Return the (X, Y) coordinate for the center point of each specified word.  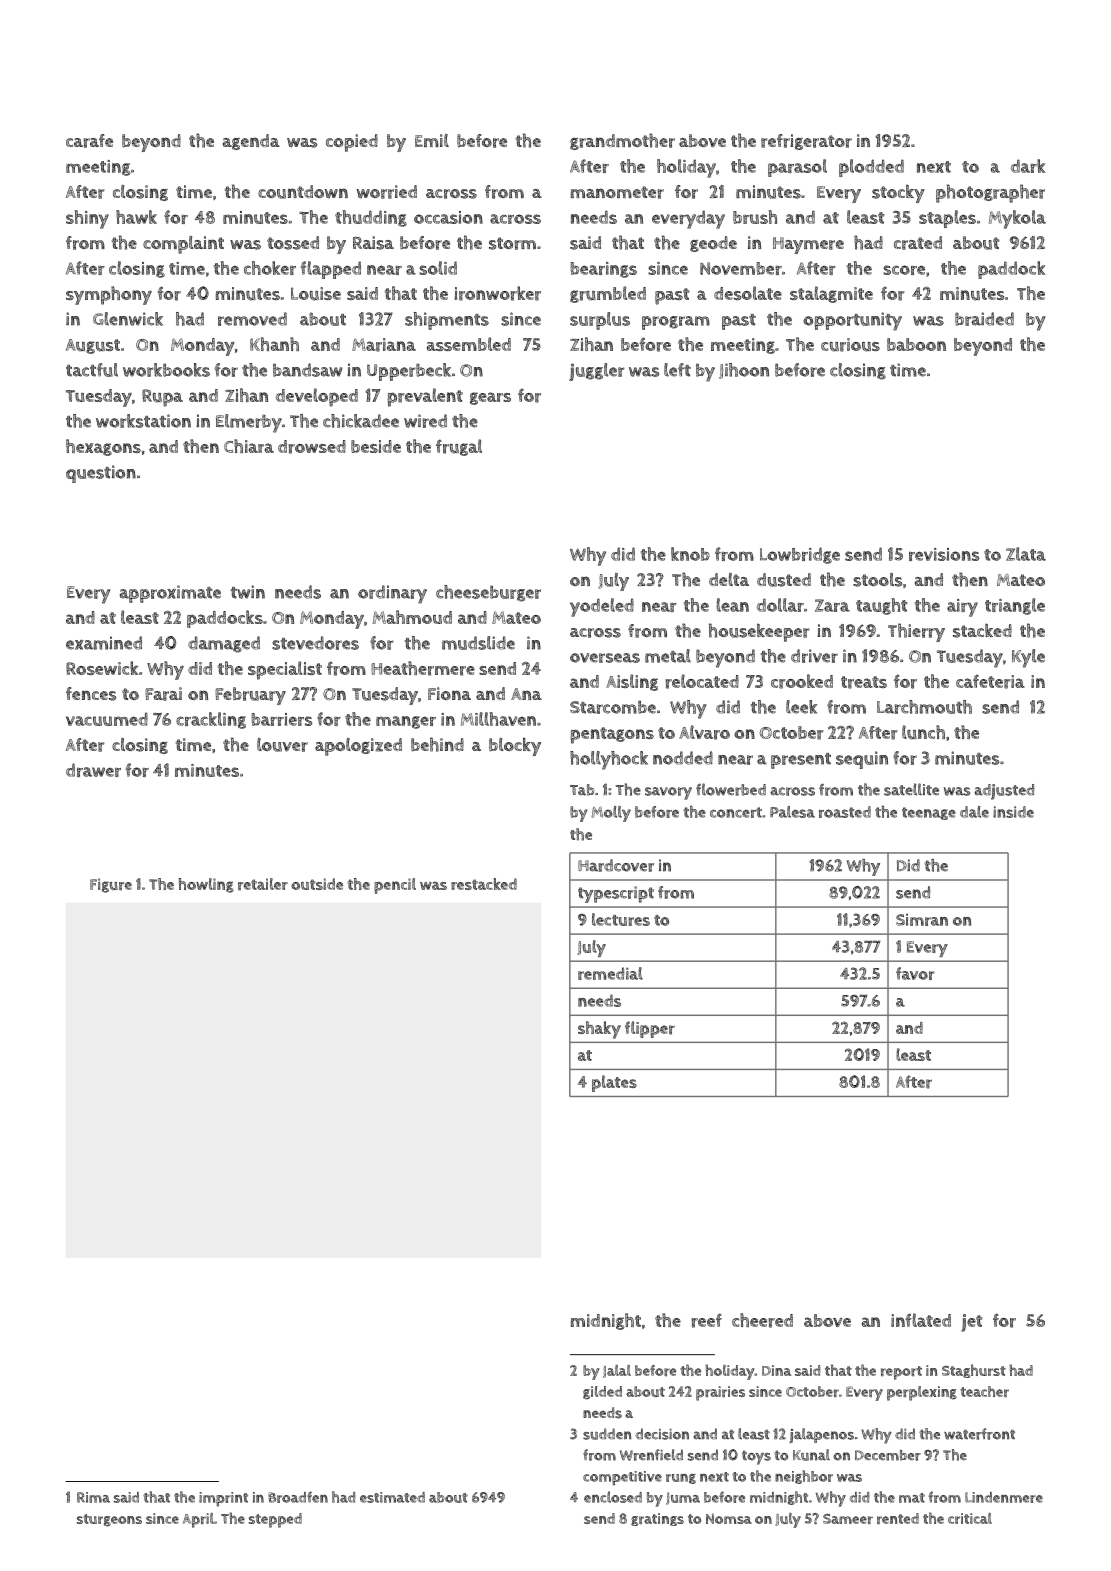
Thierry (916, 632)
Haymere (808, 245)
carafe (89, 141)
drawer (93, 770)
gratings (657, 1519)
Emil (432, 140)
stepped (275, 1520)
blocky (515, 746)
